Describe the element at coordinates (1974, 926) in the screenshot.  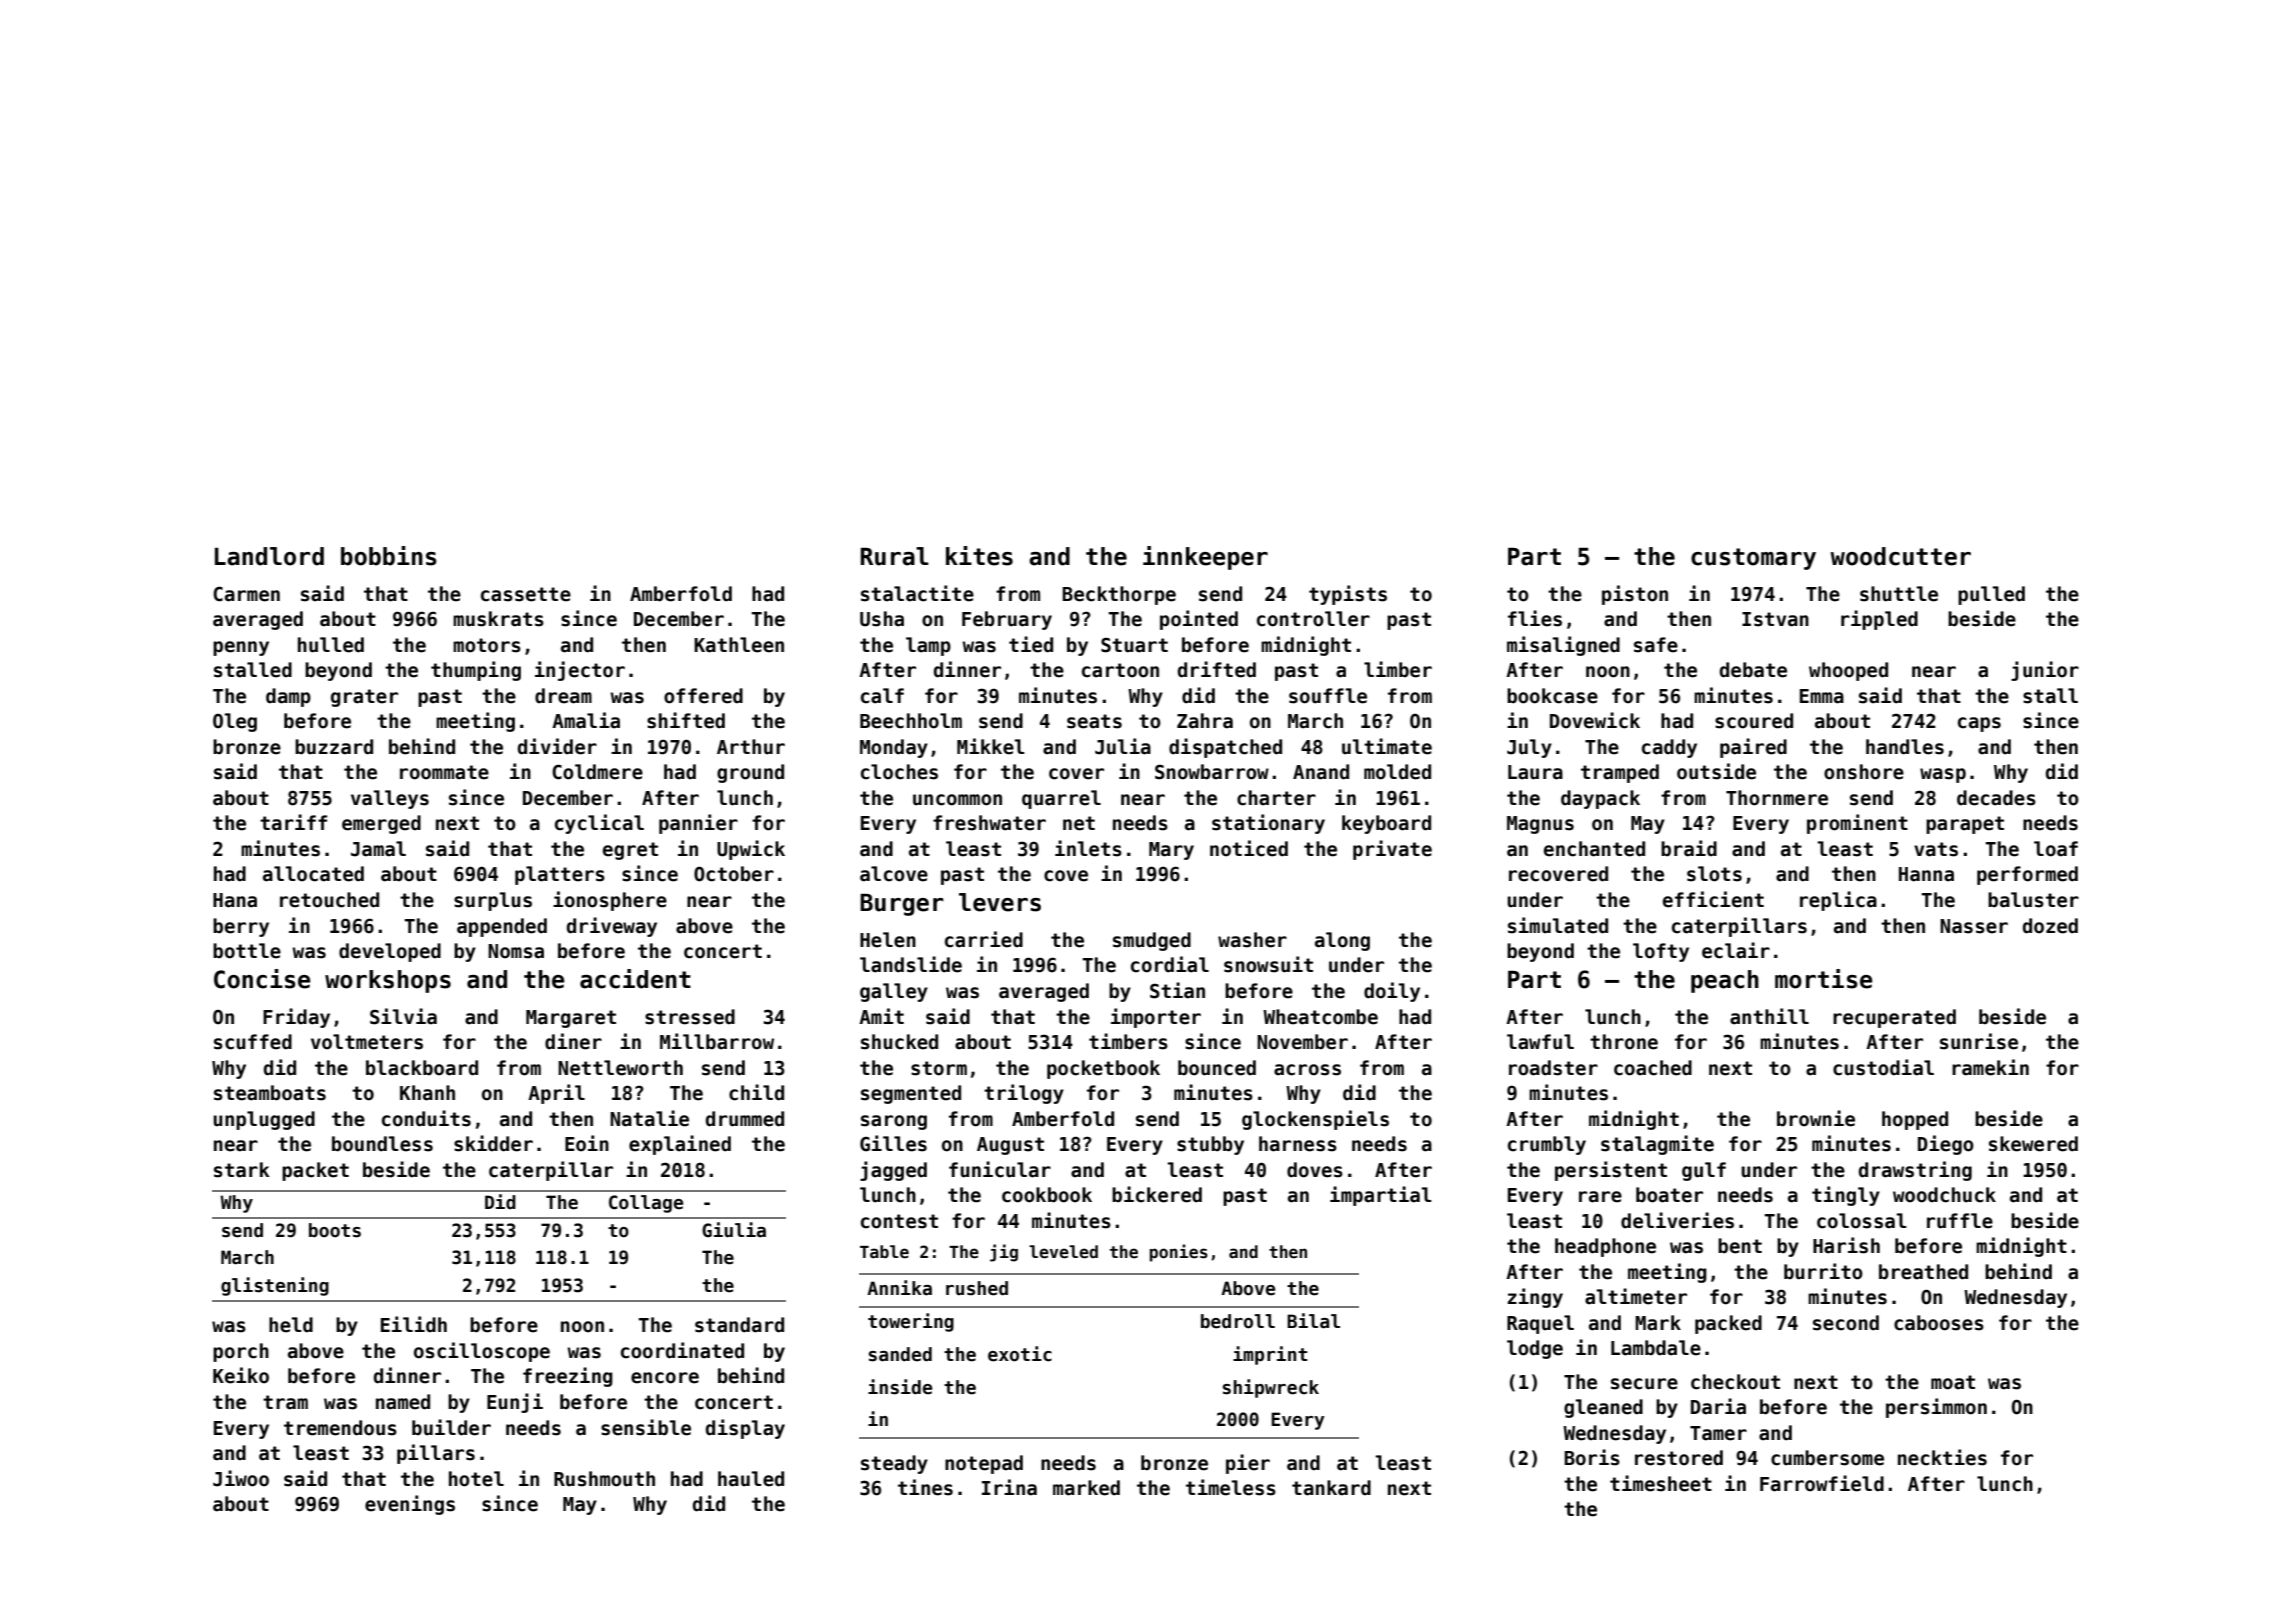
I see `Nasser` at that location.
